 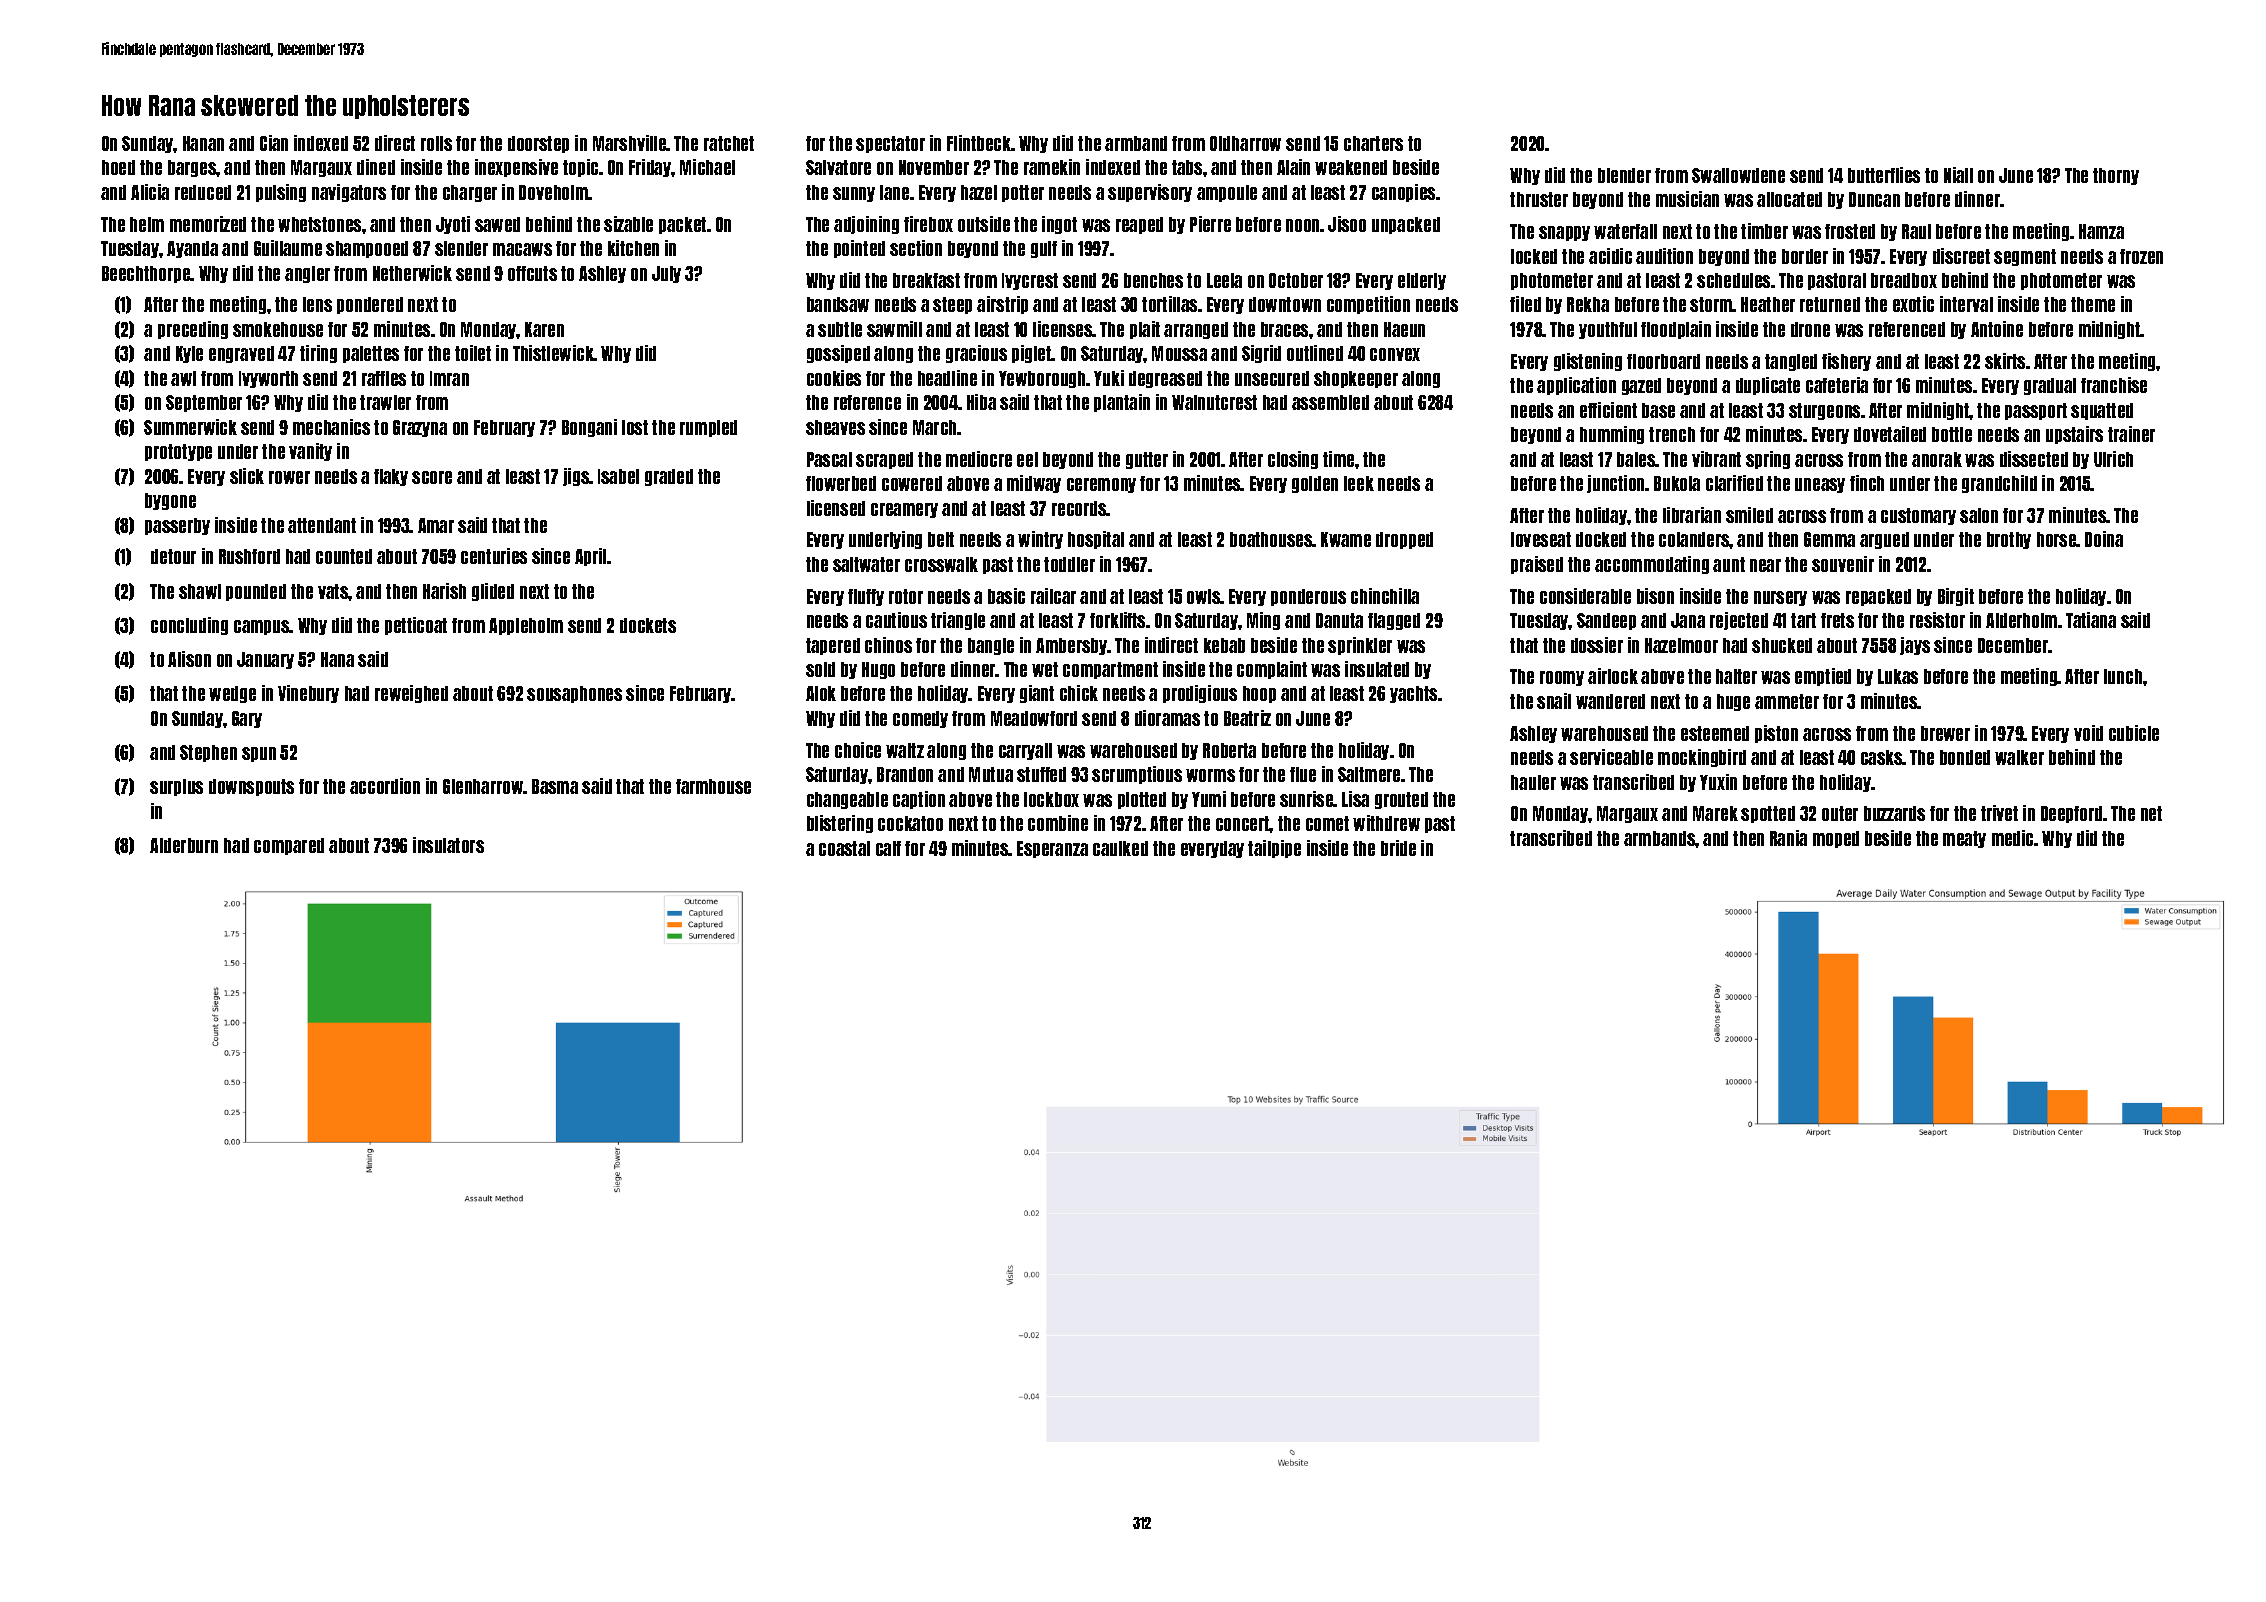 What do you see at coordinates (859, 249) in the page?
I see `pointed` at bounding box center [859, 249].
